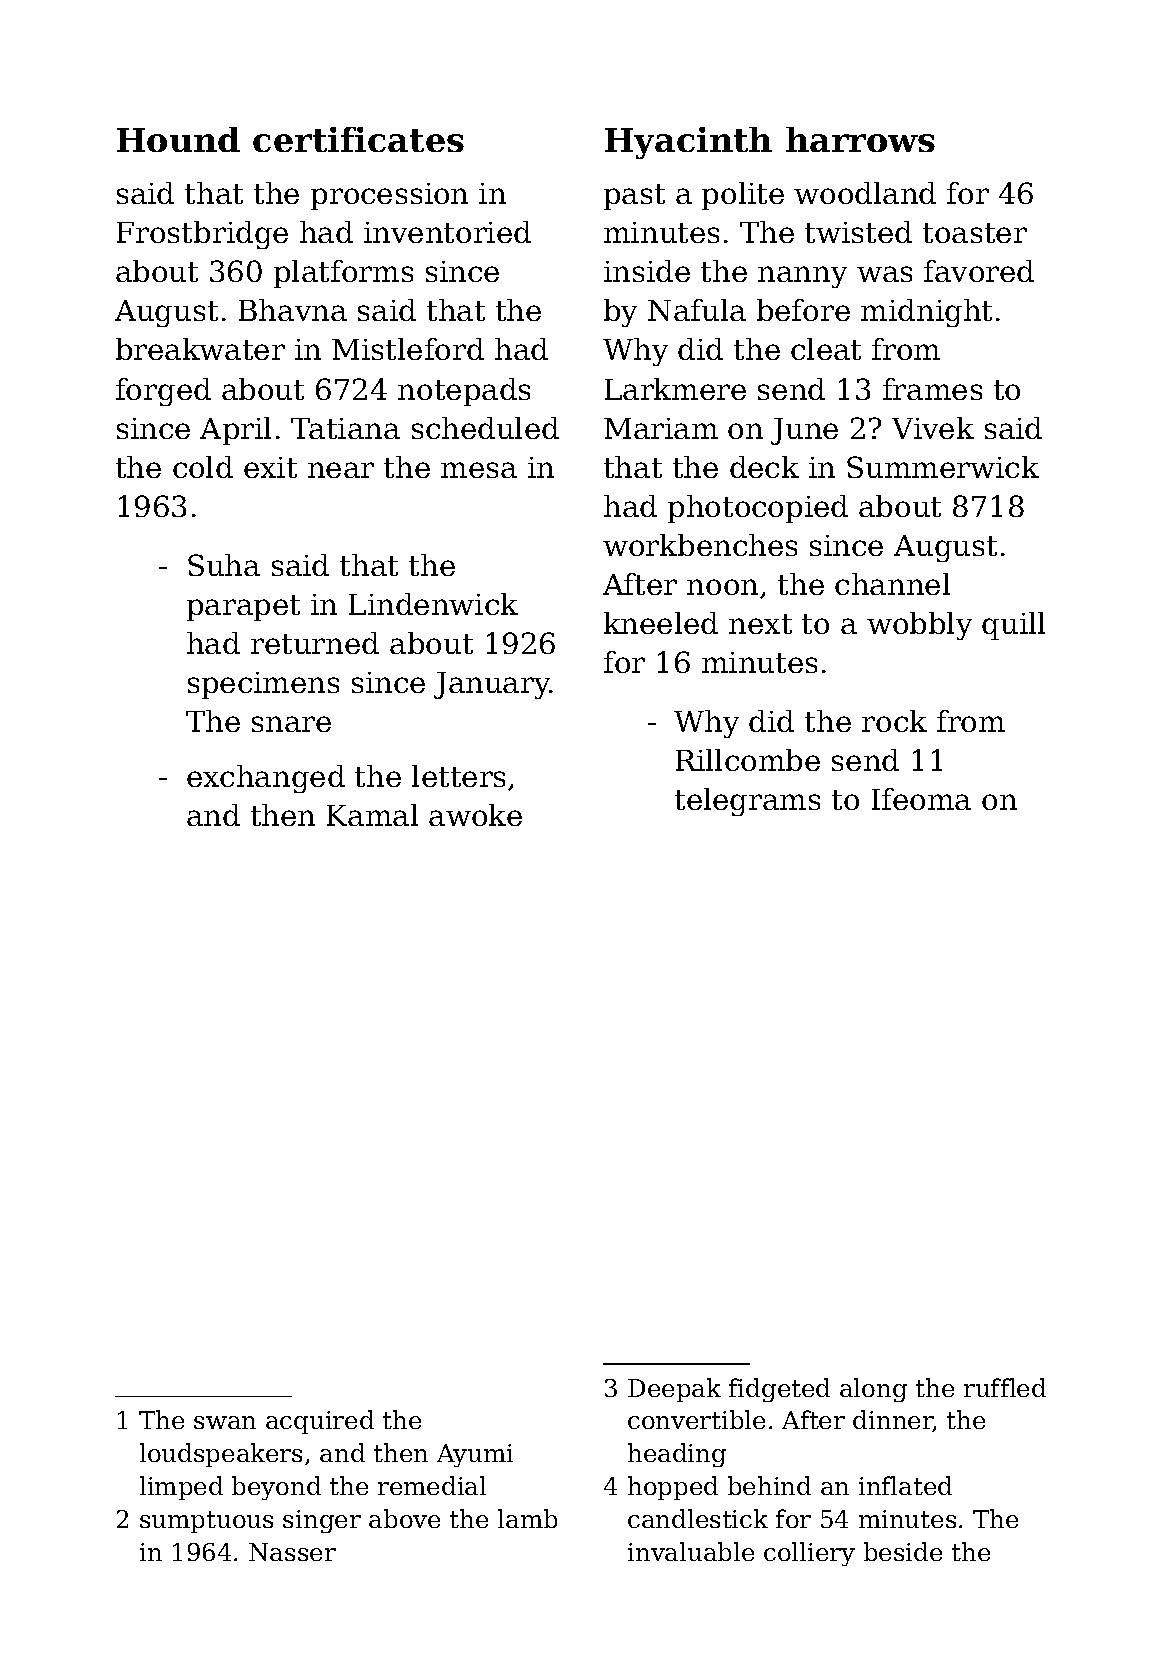  Describe the element at coordinates (975, 233) in the screenshot. I see `toaster` at that location.
